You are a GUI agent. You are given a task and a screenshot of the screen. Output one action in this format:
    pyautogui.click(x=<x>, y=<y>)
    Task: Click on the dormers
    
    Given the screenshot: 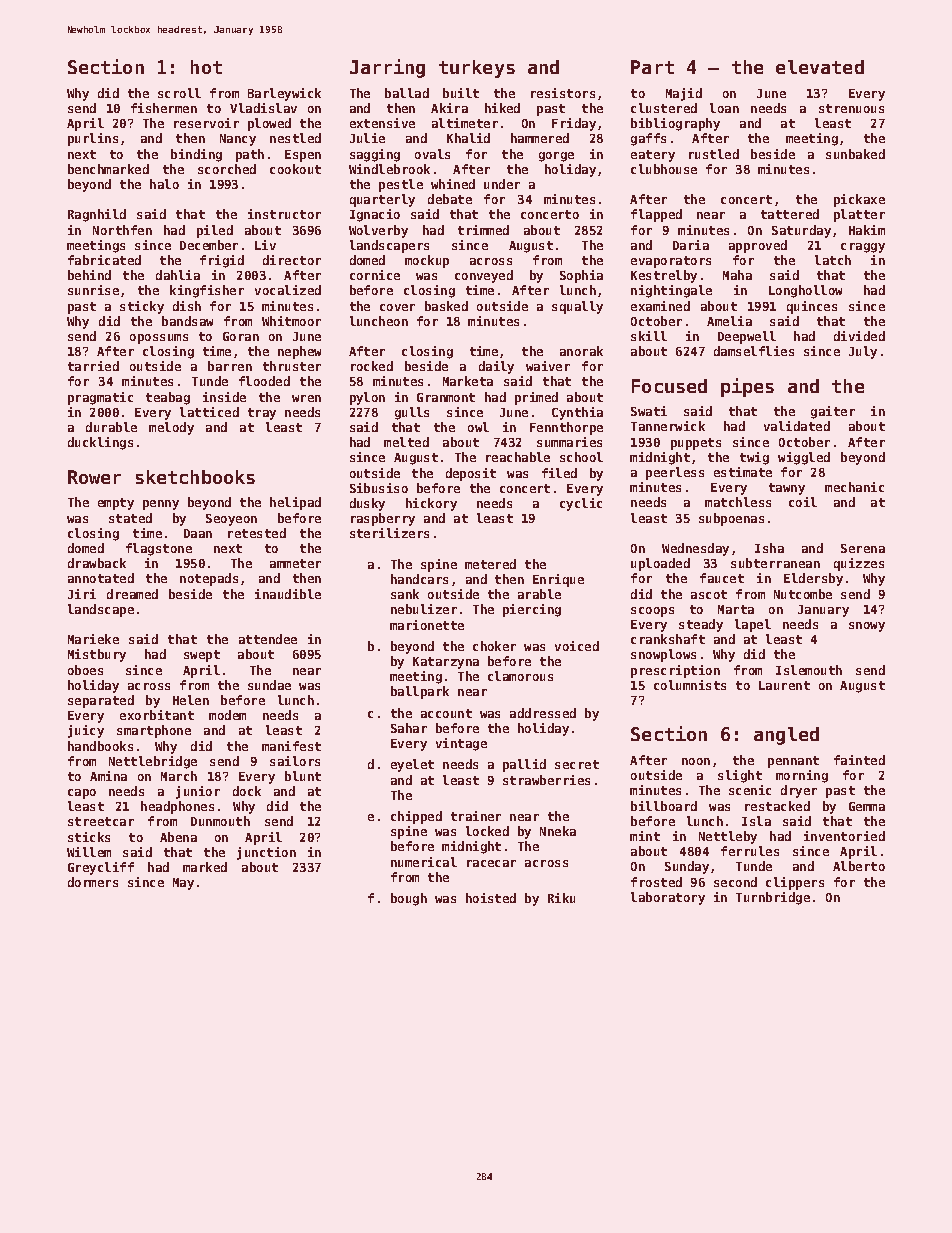 What is the action you would take?
    pyautogui.click(x=93, y=882)
